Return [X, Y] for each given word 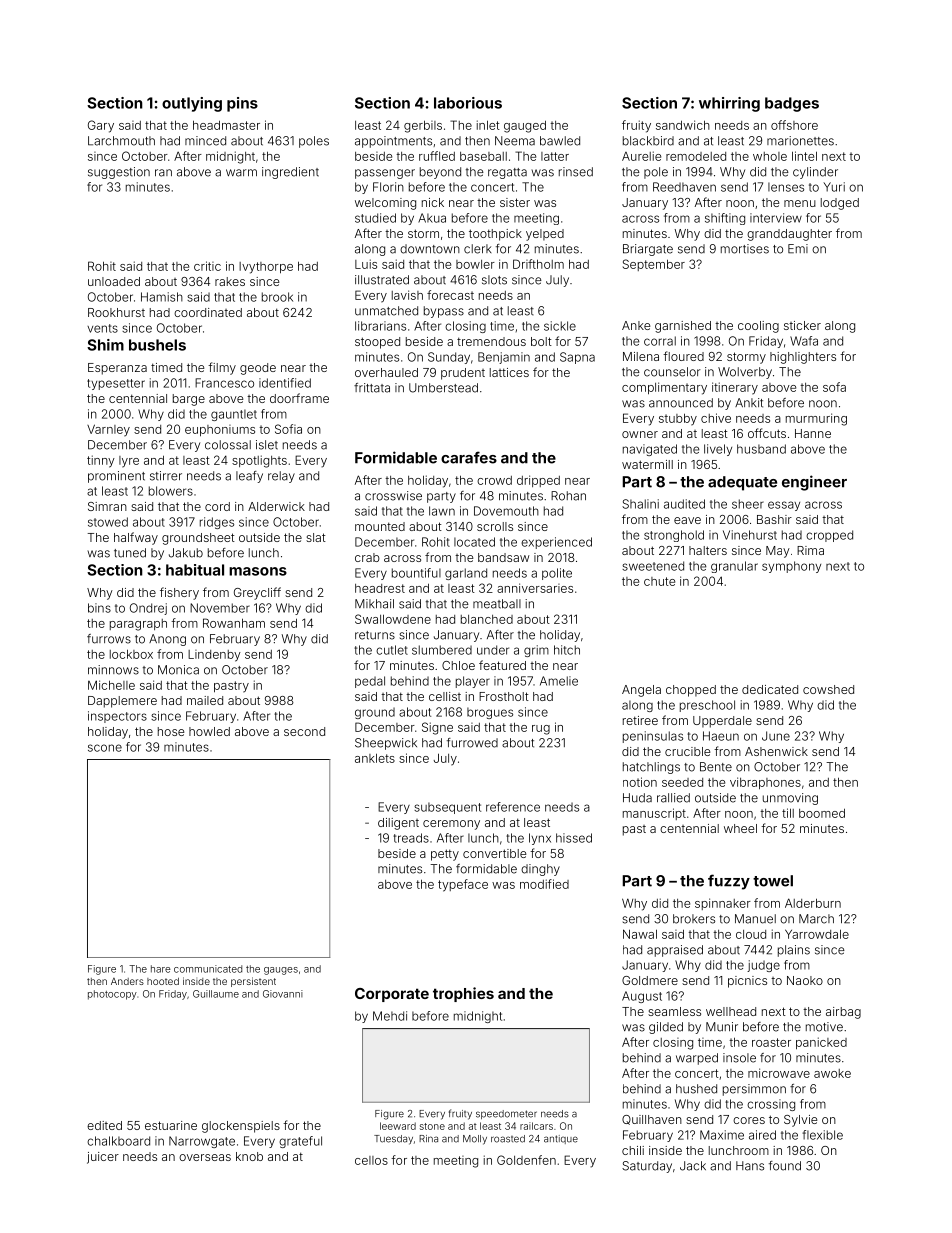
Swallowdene [393, 619]
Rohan [568, 496]
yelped [545, 235]
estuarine [171, 1125]
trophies [463, 994]
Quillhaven [652, 1120]
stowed [108, 522]
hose [171, 731]
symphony [791, 567]
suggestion [119, 173]
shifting [725, 219]
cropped [829, 536]
